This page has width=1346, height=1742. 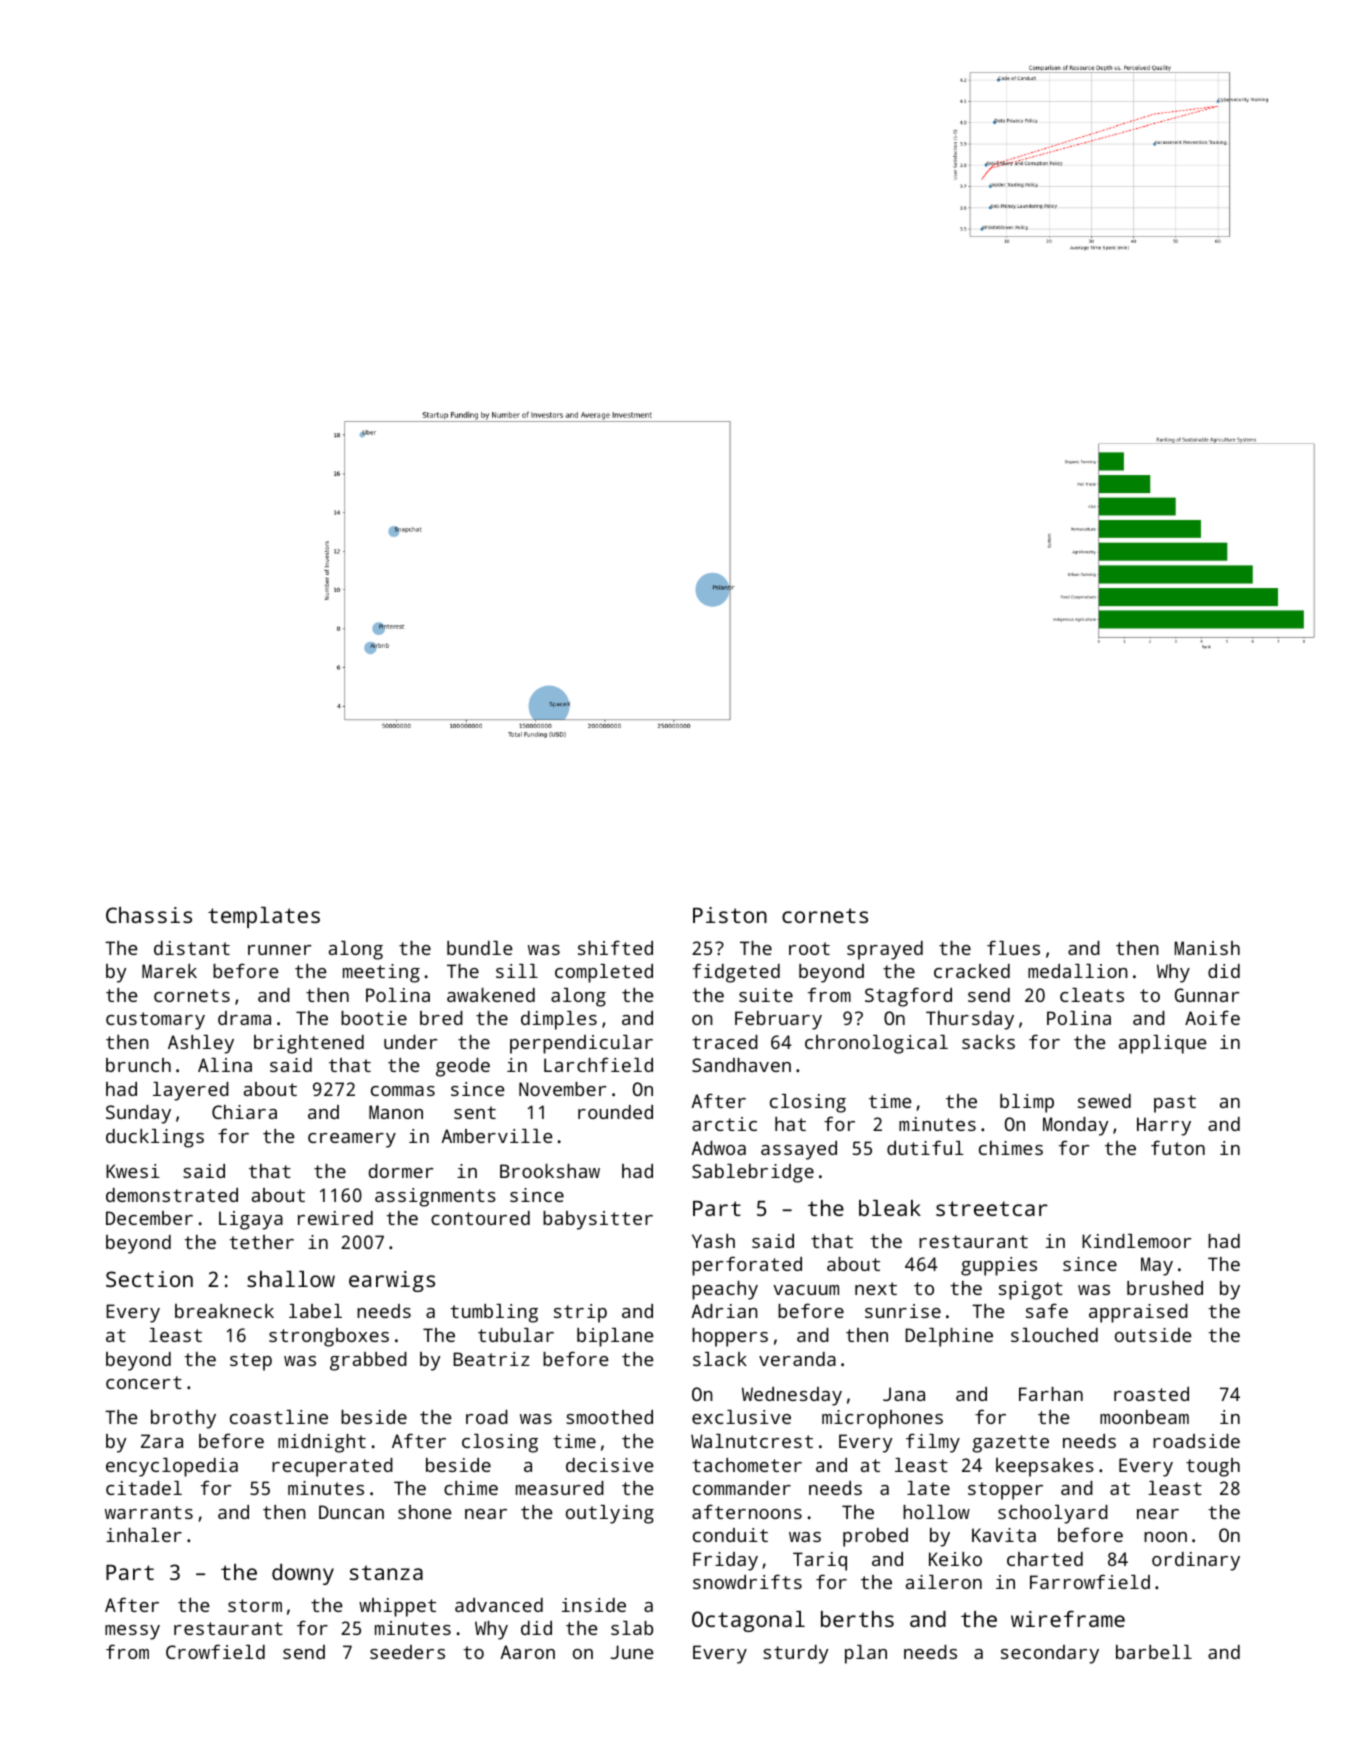 What do you see at coordinates (615, 947) in the page?
I see `shifted` at bounding box center [615, 947].
